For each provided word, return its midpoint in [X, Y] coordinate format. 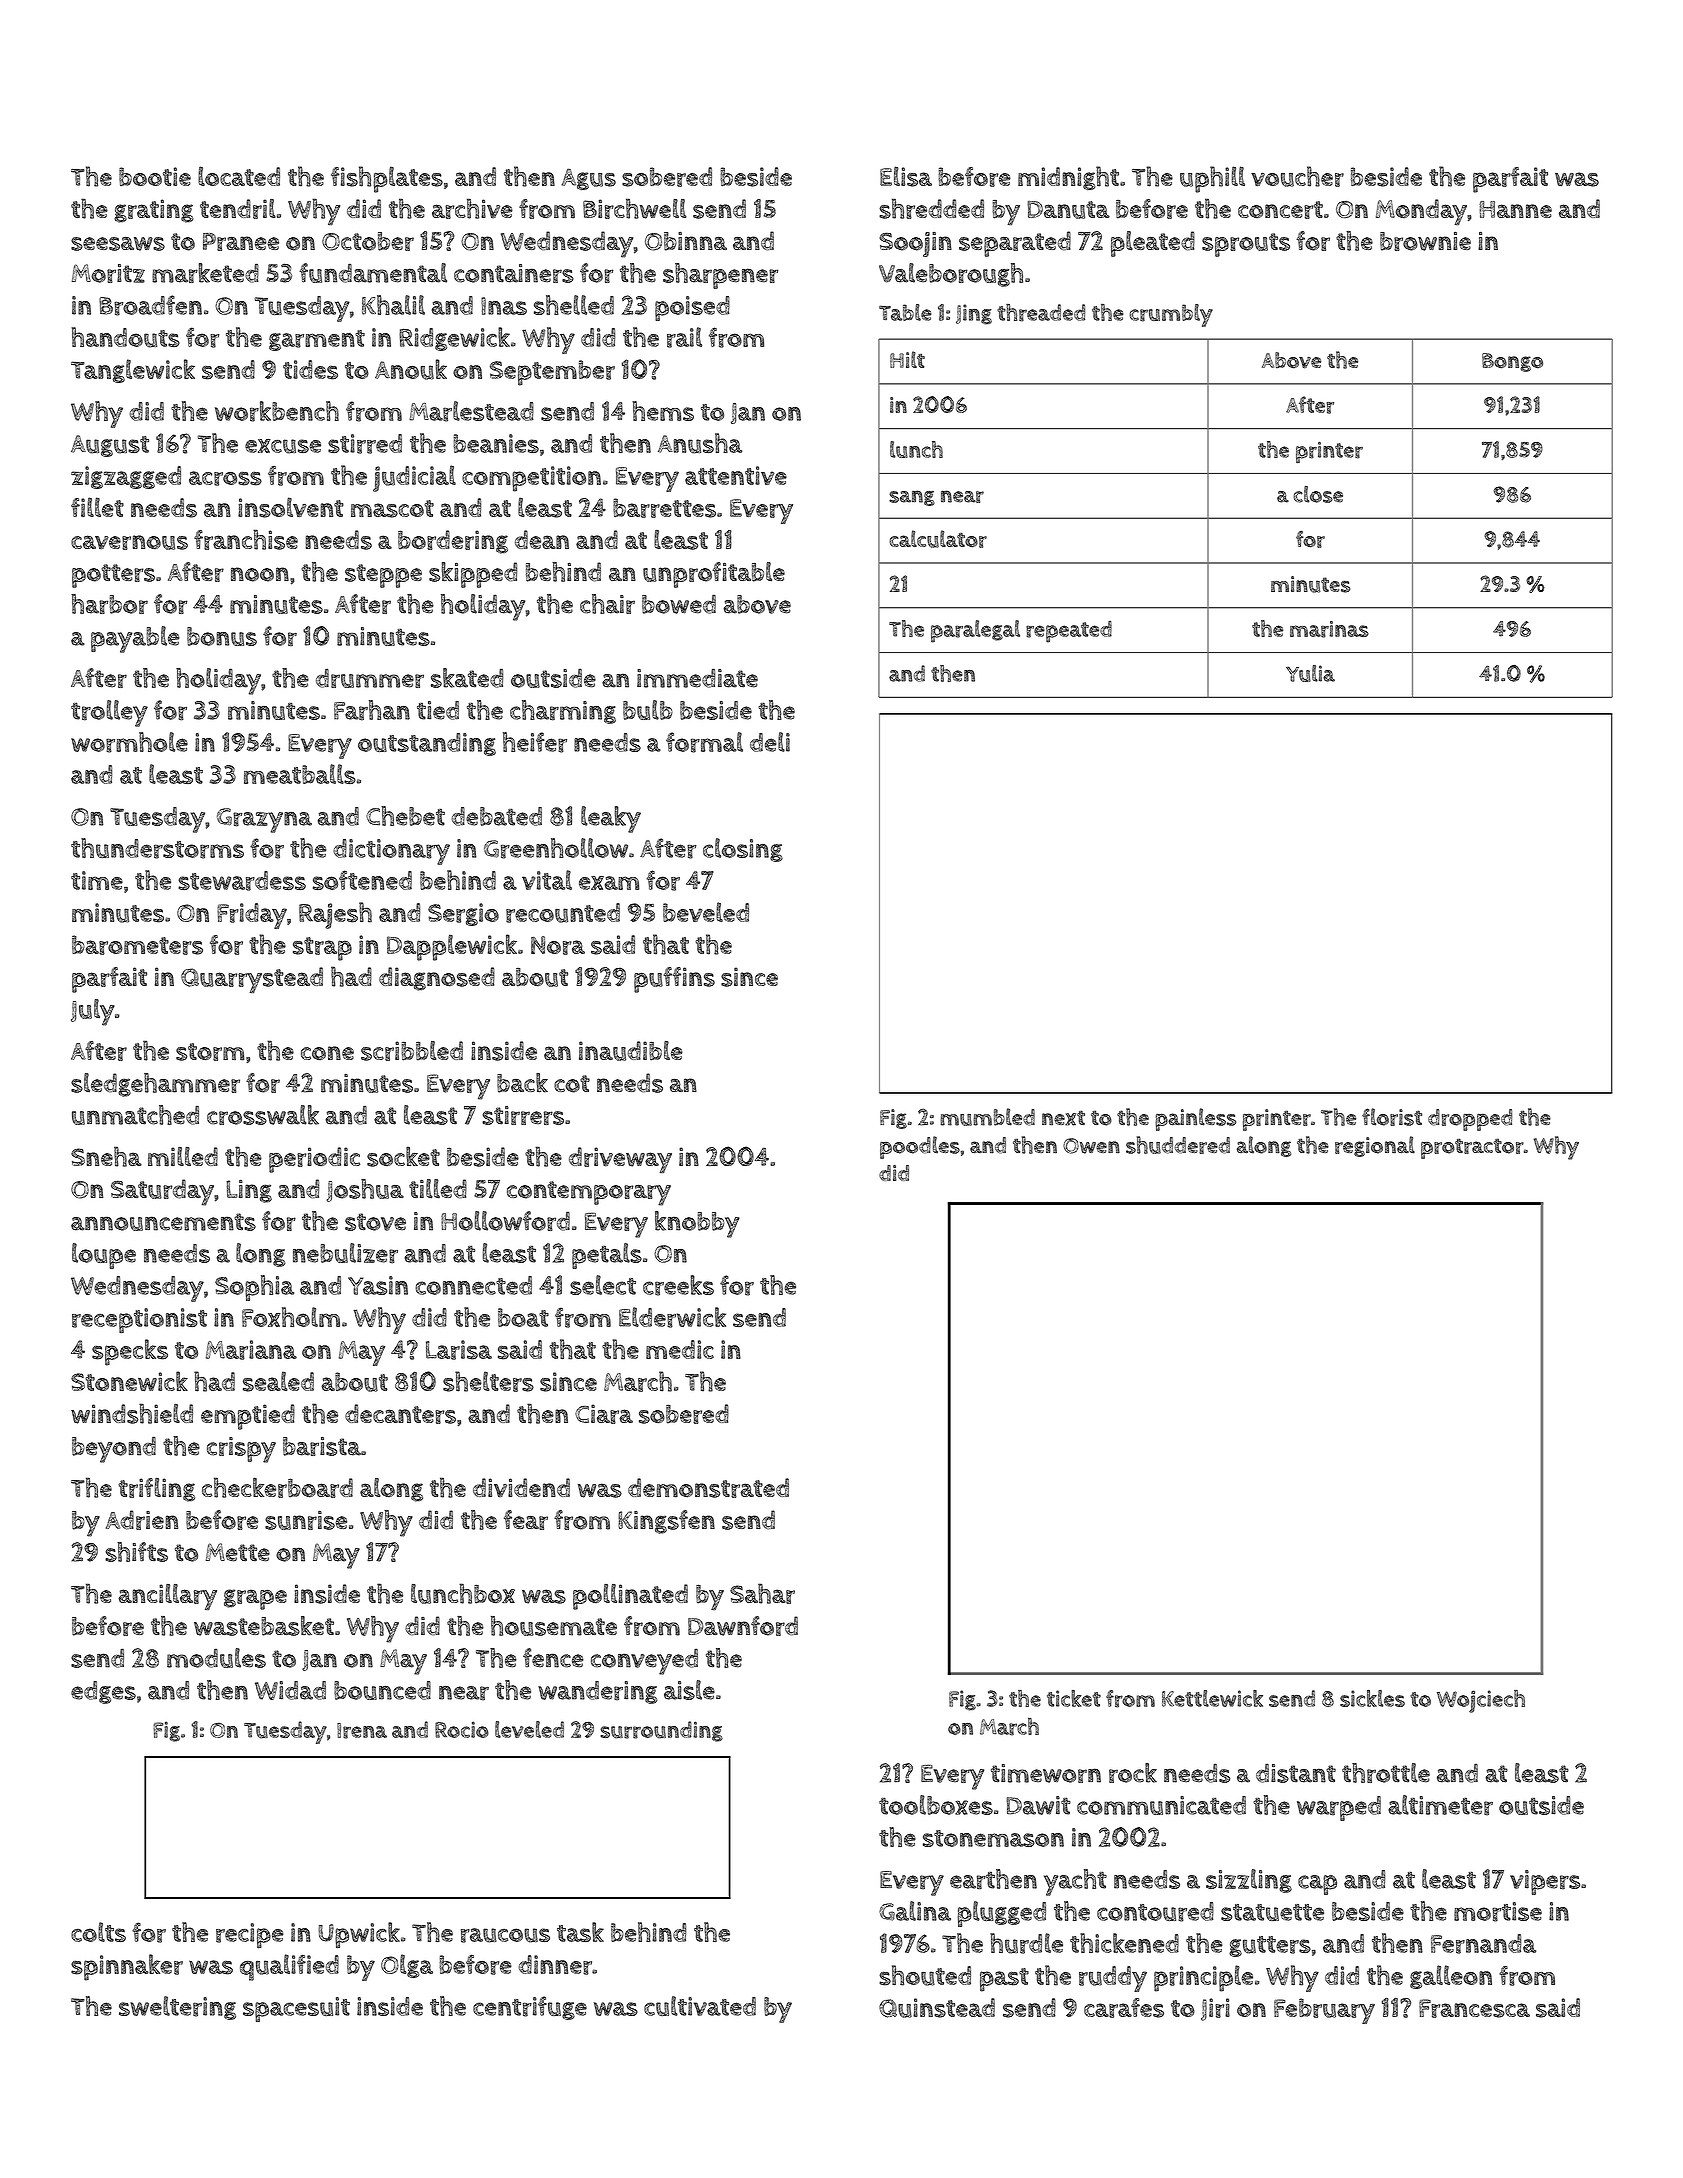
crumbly [1171, 315]
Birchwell [634, 208]
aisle [689, 1690]
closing [743, 850]
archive [472, 208]
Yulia [1310, 673]
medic [680, 1349]
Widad [290, 1690]
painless [1195, 1119]
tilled [438, 1189]
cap [1317, 1885]
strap [322, 949]
